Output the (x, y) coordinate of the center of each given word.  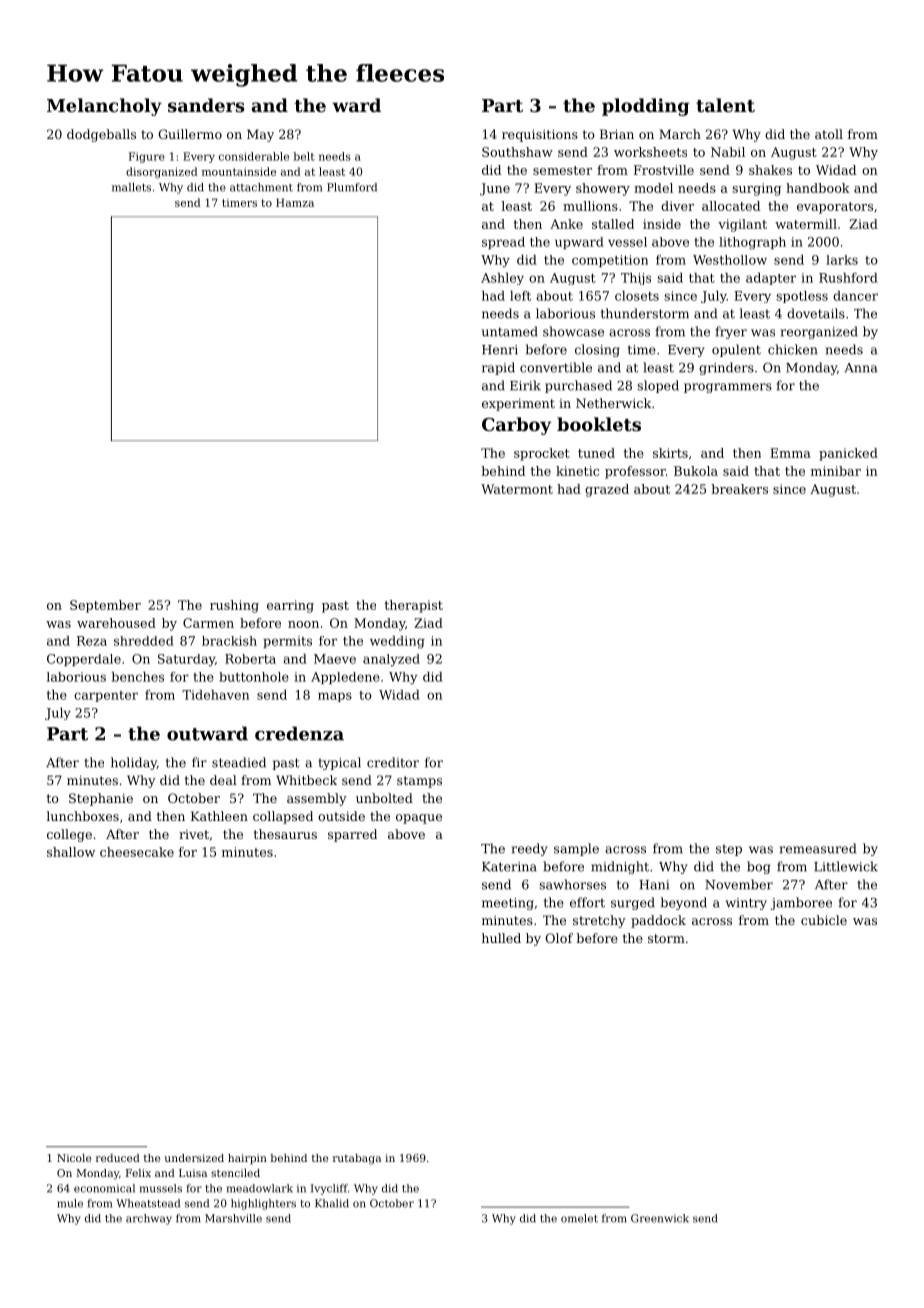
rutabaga (357, 1159)
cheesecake (137, 852)
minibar (836, 471)
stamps (419, 782)
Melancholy (104, 107)
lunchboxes (83, 816)
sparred (352, 835)
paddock (658, 921)
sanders (206, 105)
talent (725, 105)
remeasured (818, 848)
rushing (234, 606)
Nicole (74, 1158)
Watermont (517, 489)
